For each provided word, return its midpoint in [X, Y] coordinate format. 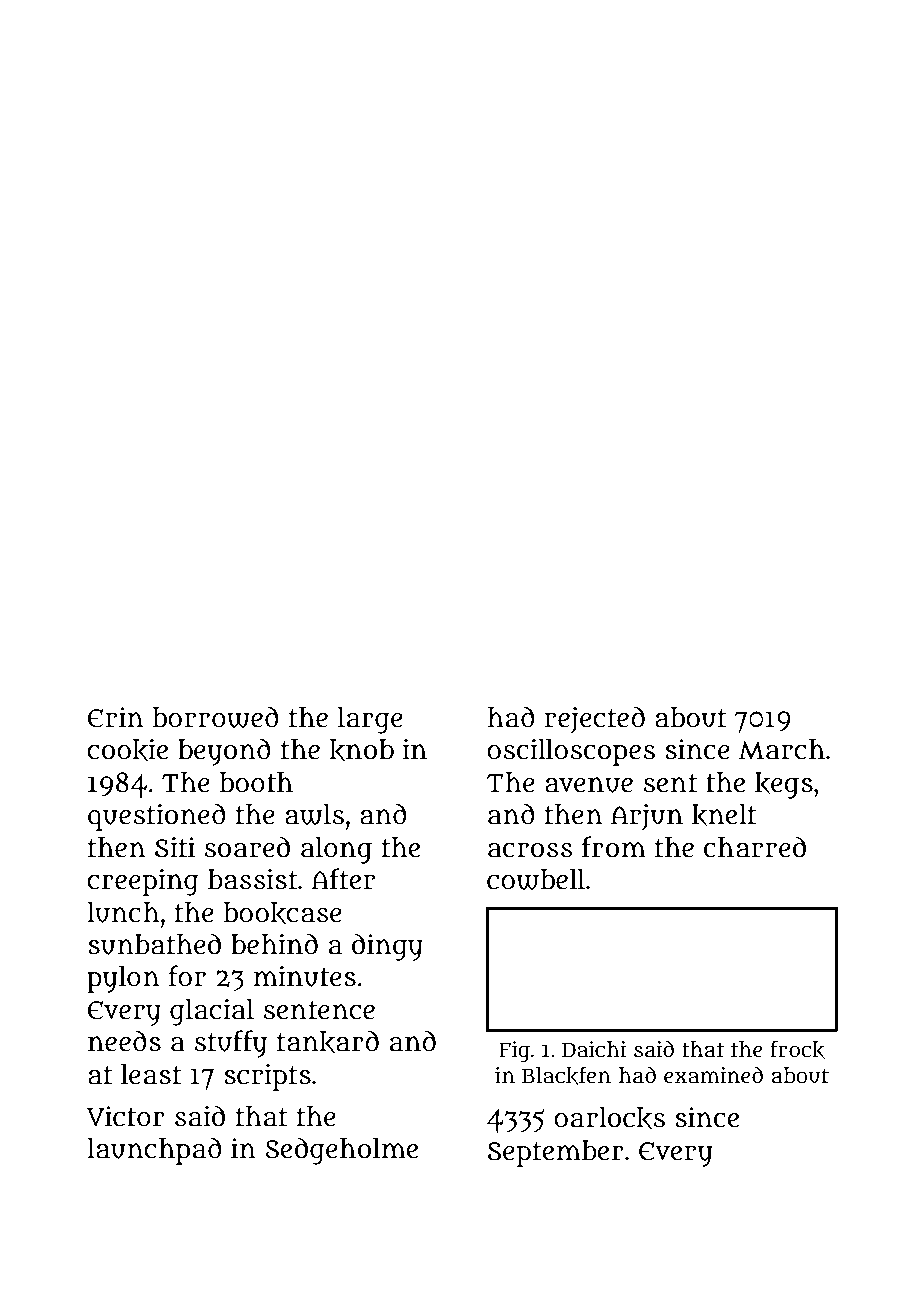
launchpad [154, 1151]
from [614, 847]
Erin [115, 717]
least [151, 1074]
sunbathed [154, 944]
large [370, 720]
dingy [387, 947]
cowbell [536, 879]
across [530, 850]
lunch [123, 912]
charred [755, 847]
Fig [514, 1052]
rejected [595, 720]
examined [713, 1075]
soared [247, 847]
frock [797, 1049]
